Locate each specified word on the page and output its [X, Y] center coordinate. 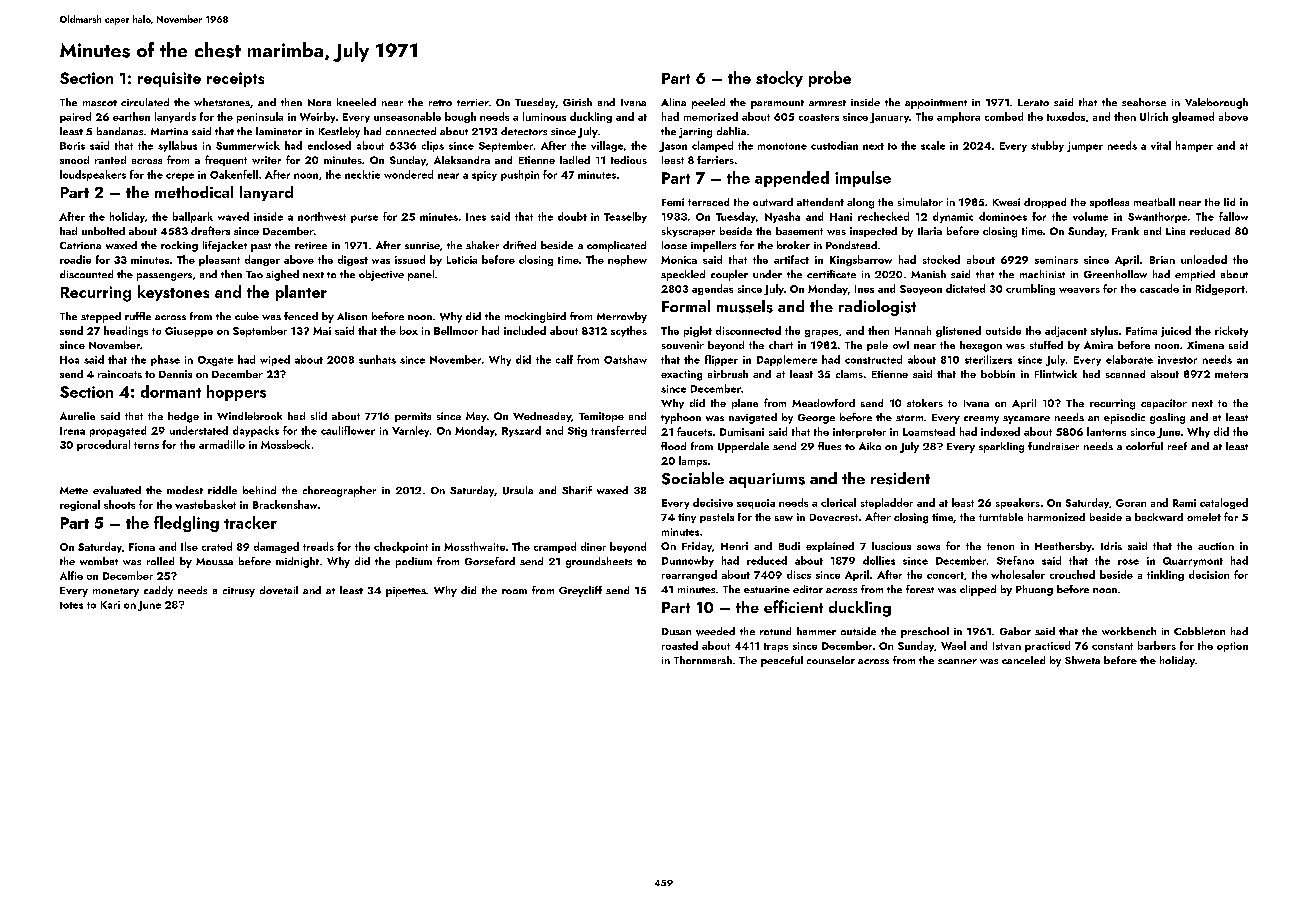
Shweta [1082, 660]
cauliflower [348, 430]
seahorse [1144, 102]
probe [830, 79]
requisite [169, 79]
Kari [110, 605]
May [476, 417]
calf [564, 359]
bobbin [998, 374]
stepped [101, 317]
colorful [1144, 446]
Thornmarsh [703, 660]
